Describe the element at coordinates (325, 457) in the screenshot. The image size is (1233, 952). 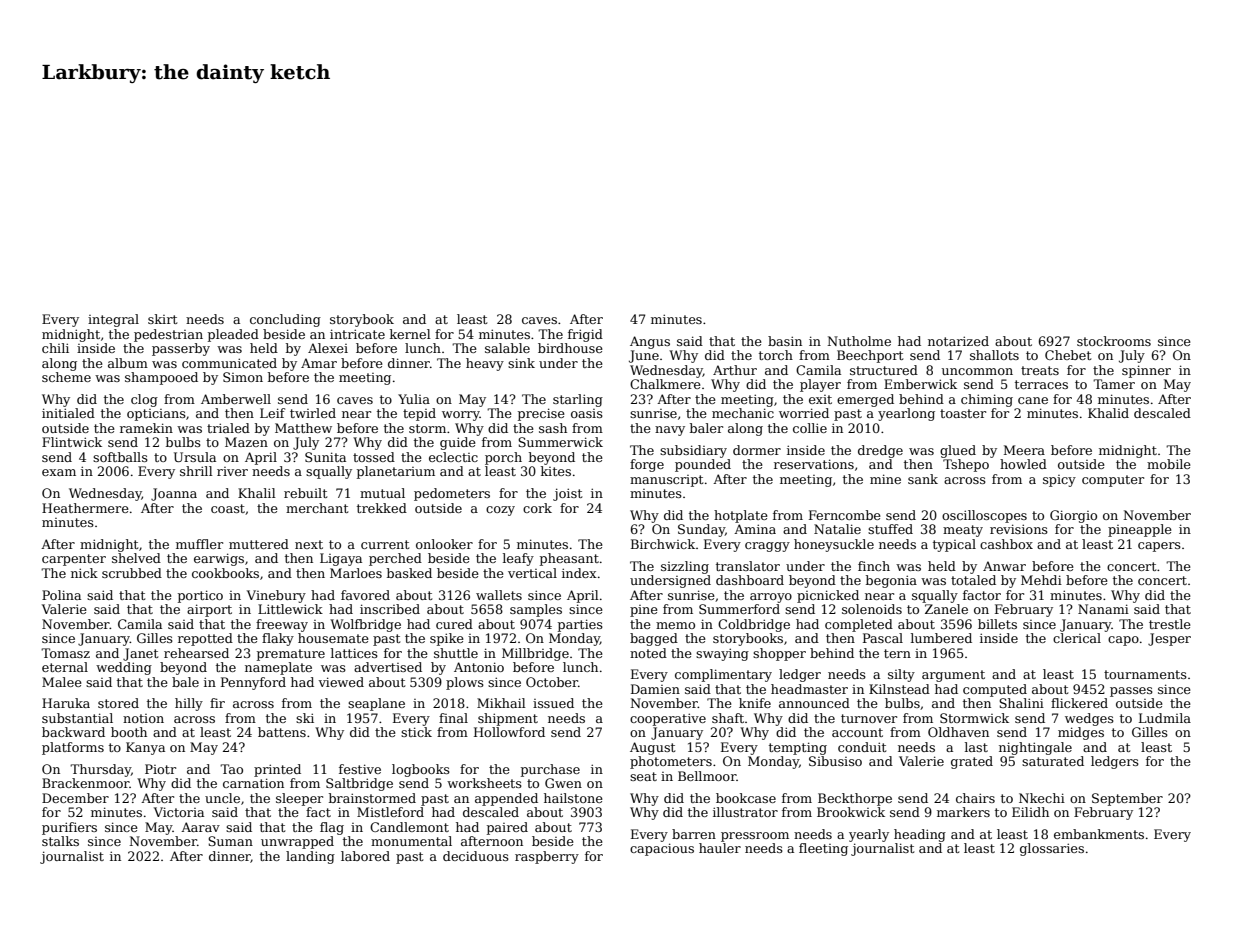
I see `Sunita` at that location.
